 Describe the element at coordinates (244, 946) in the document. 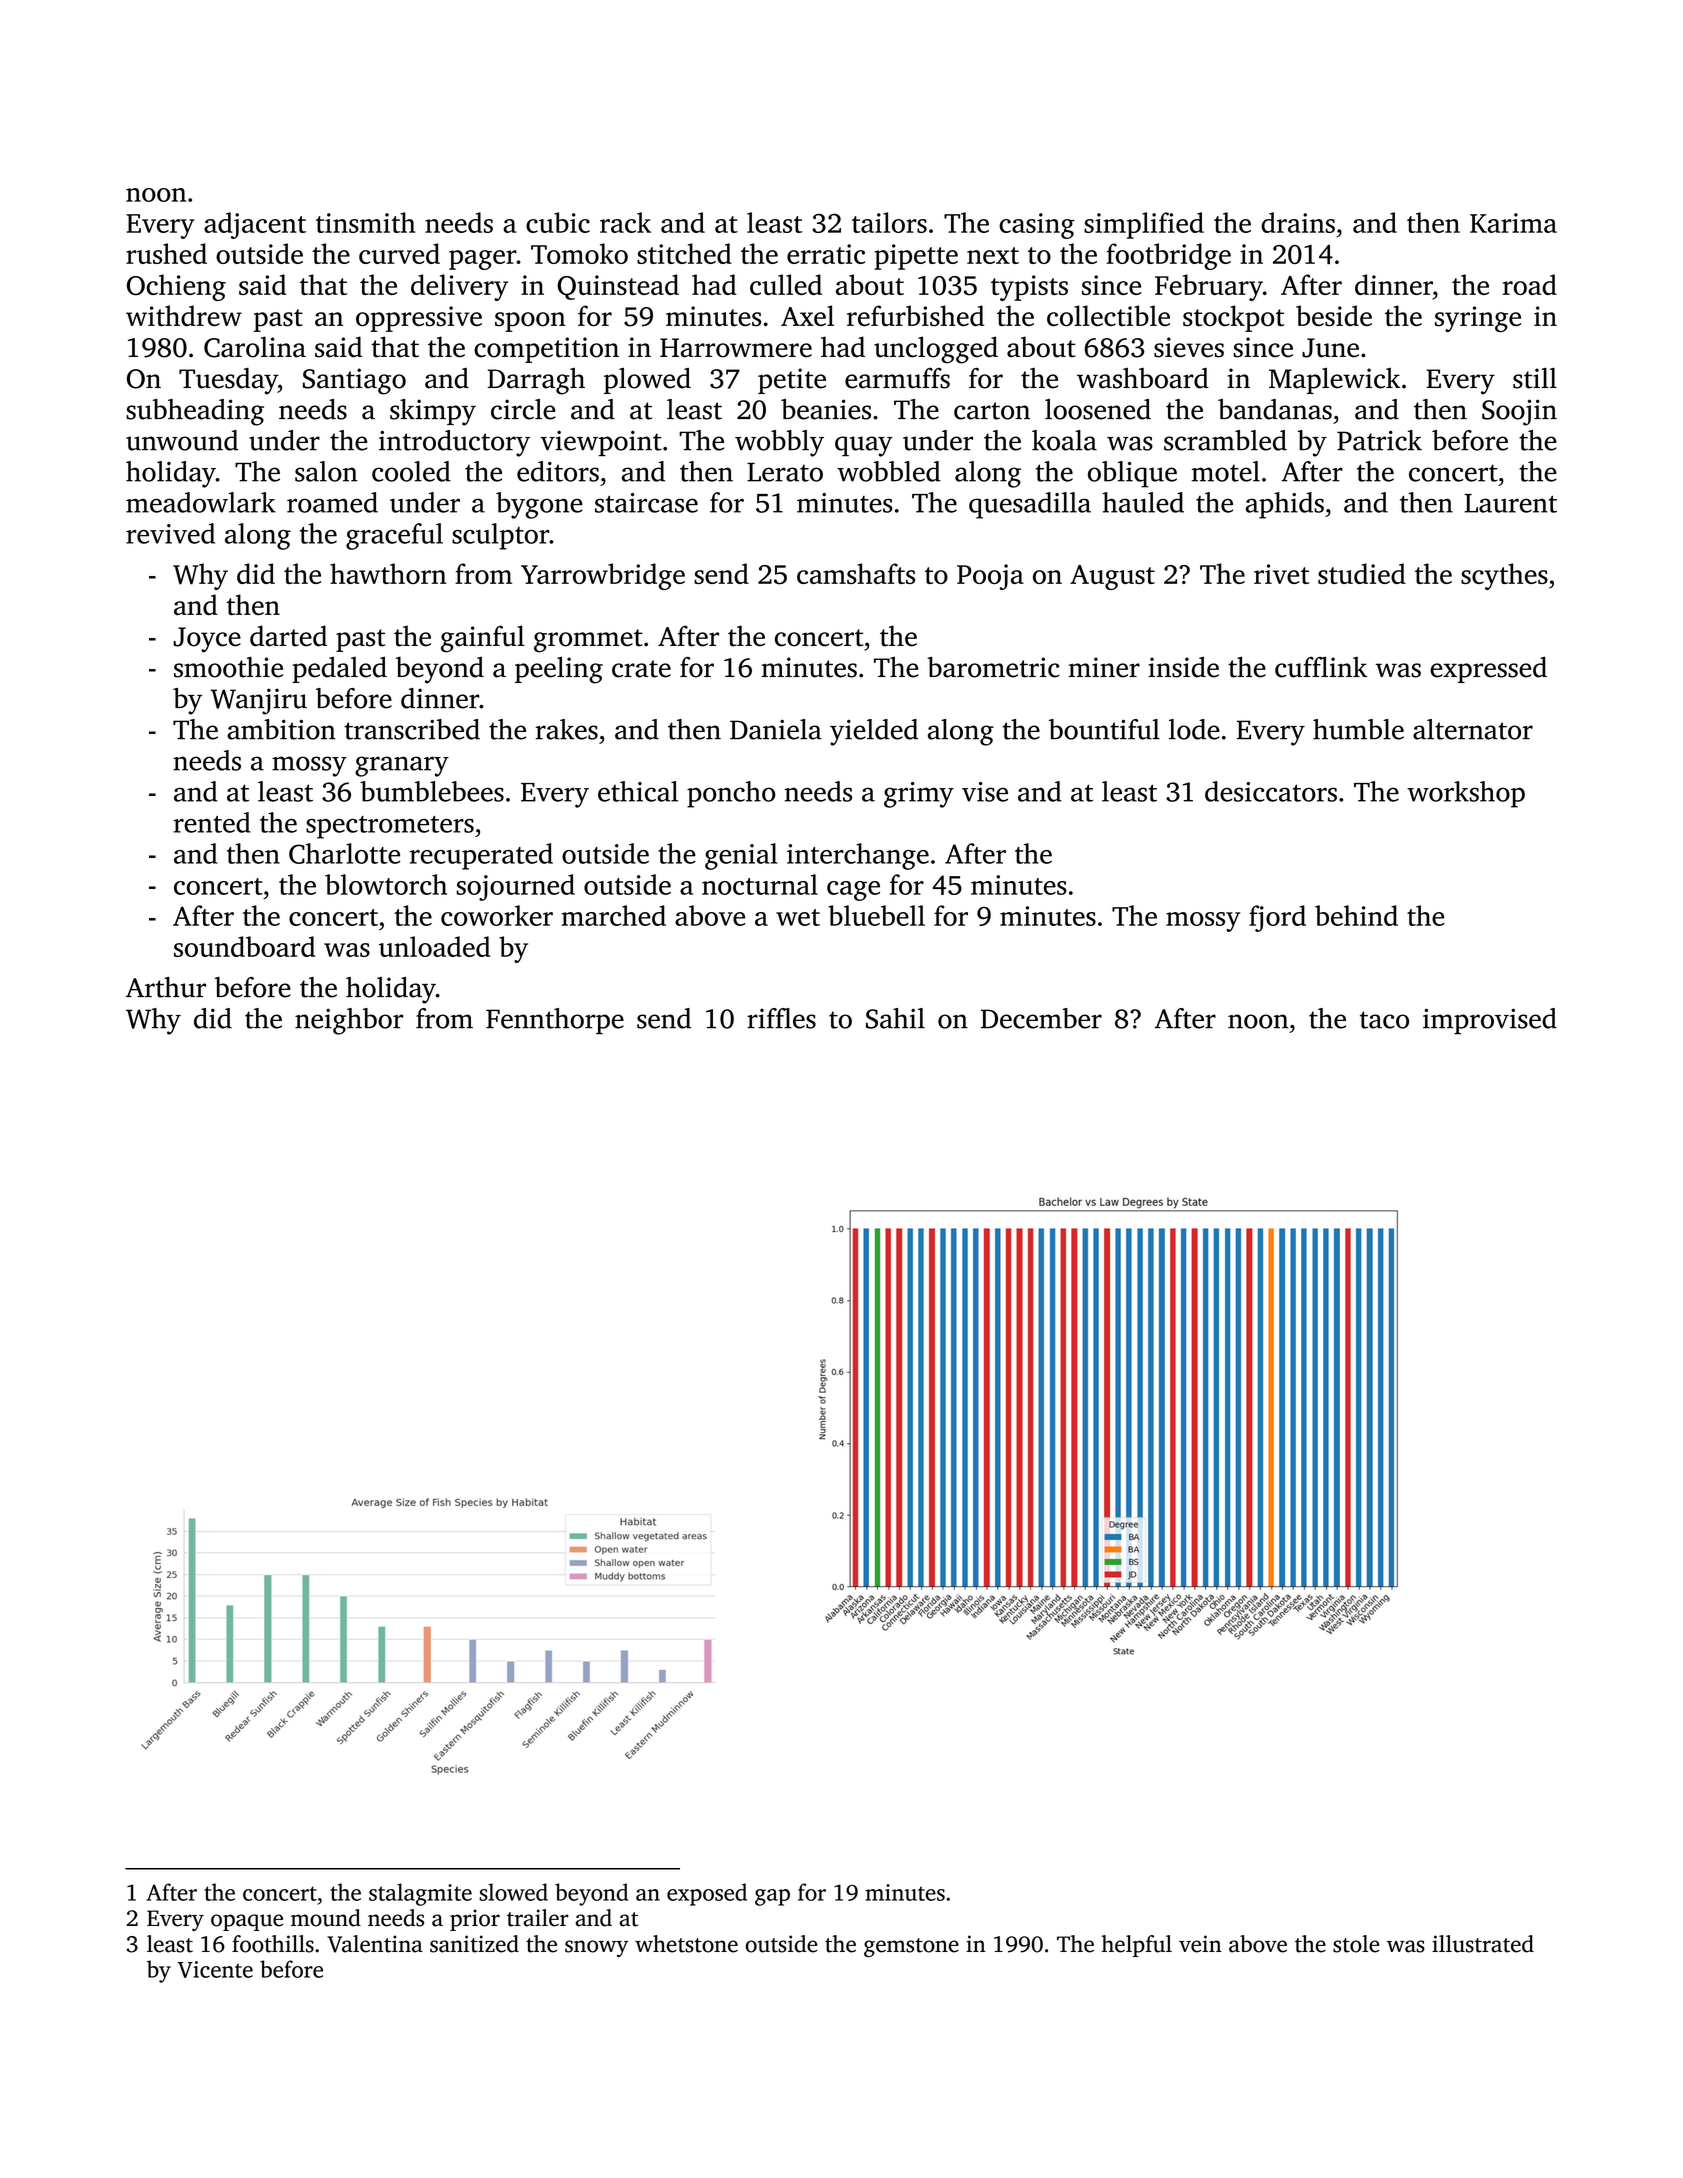

I see `soundboard` at that location.
